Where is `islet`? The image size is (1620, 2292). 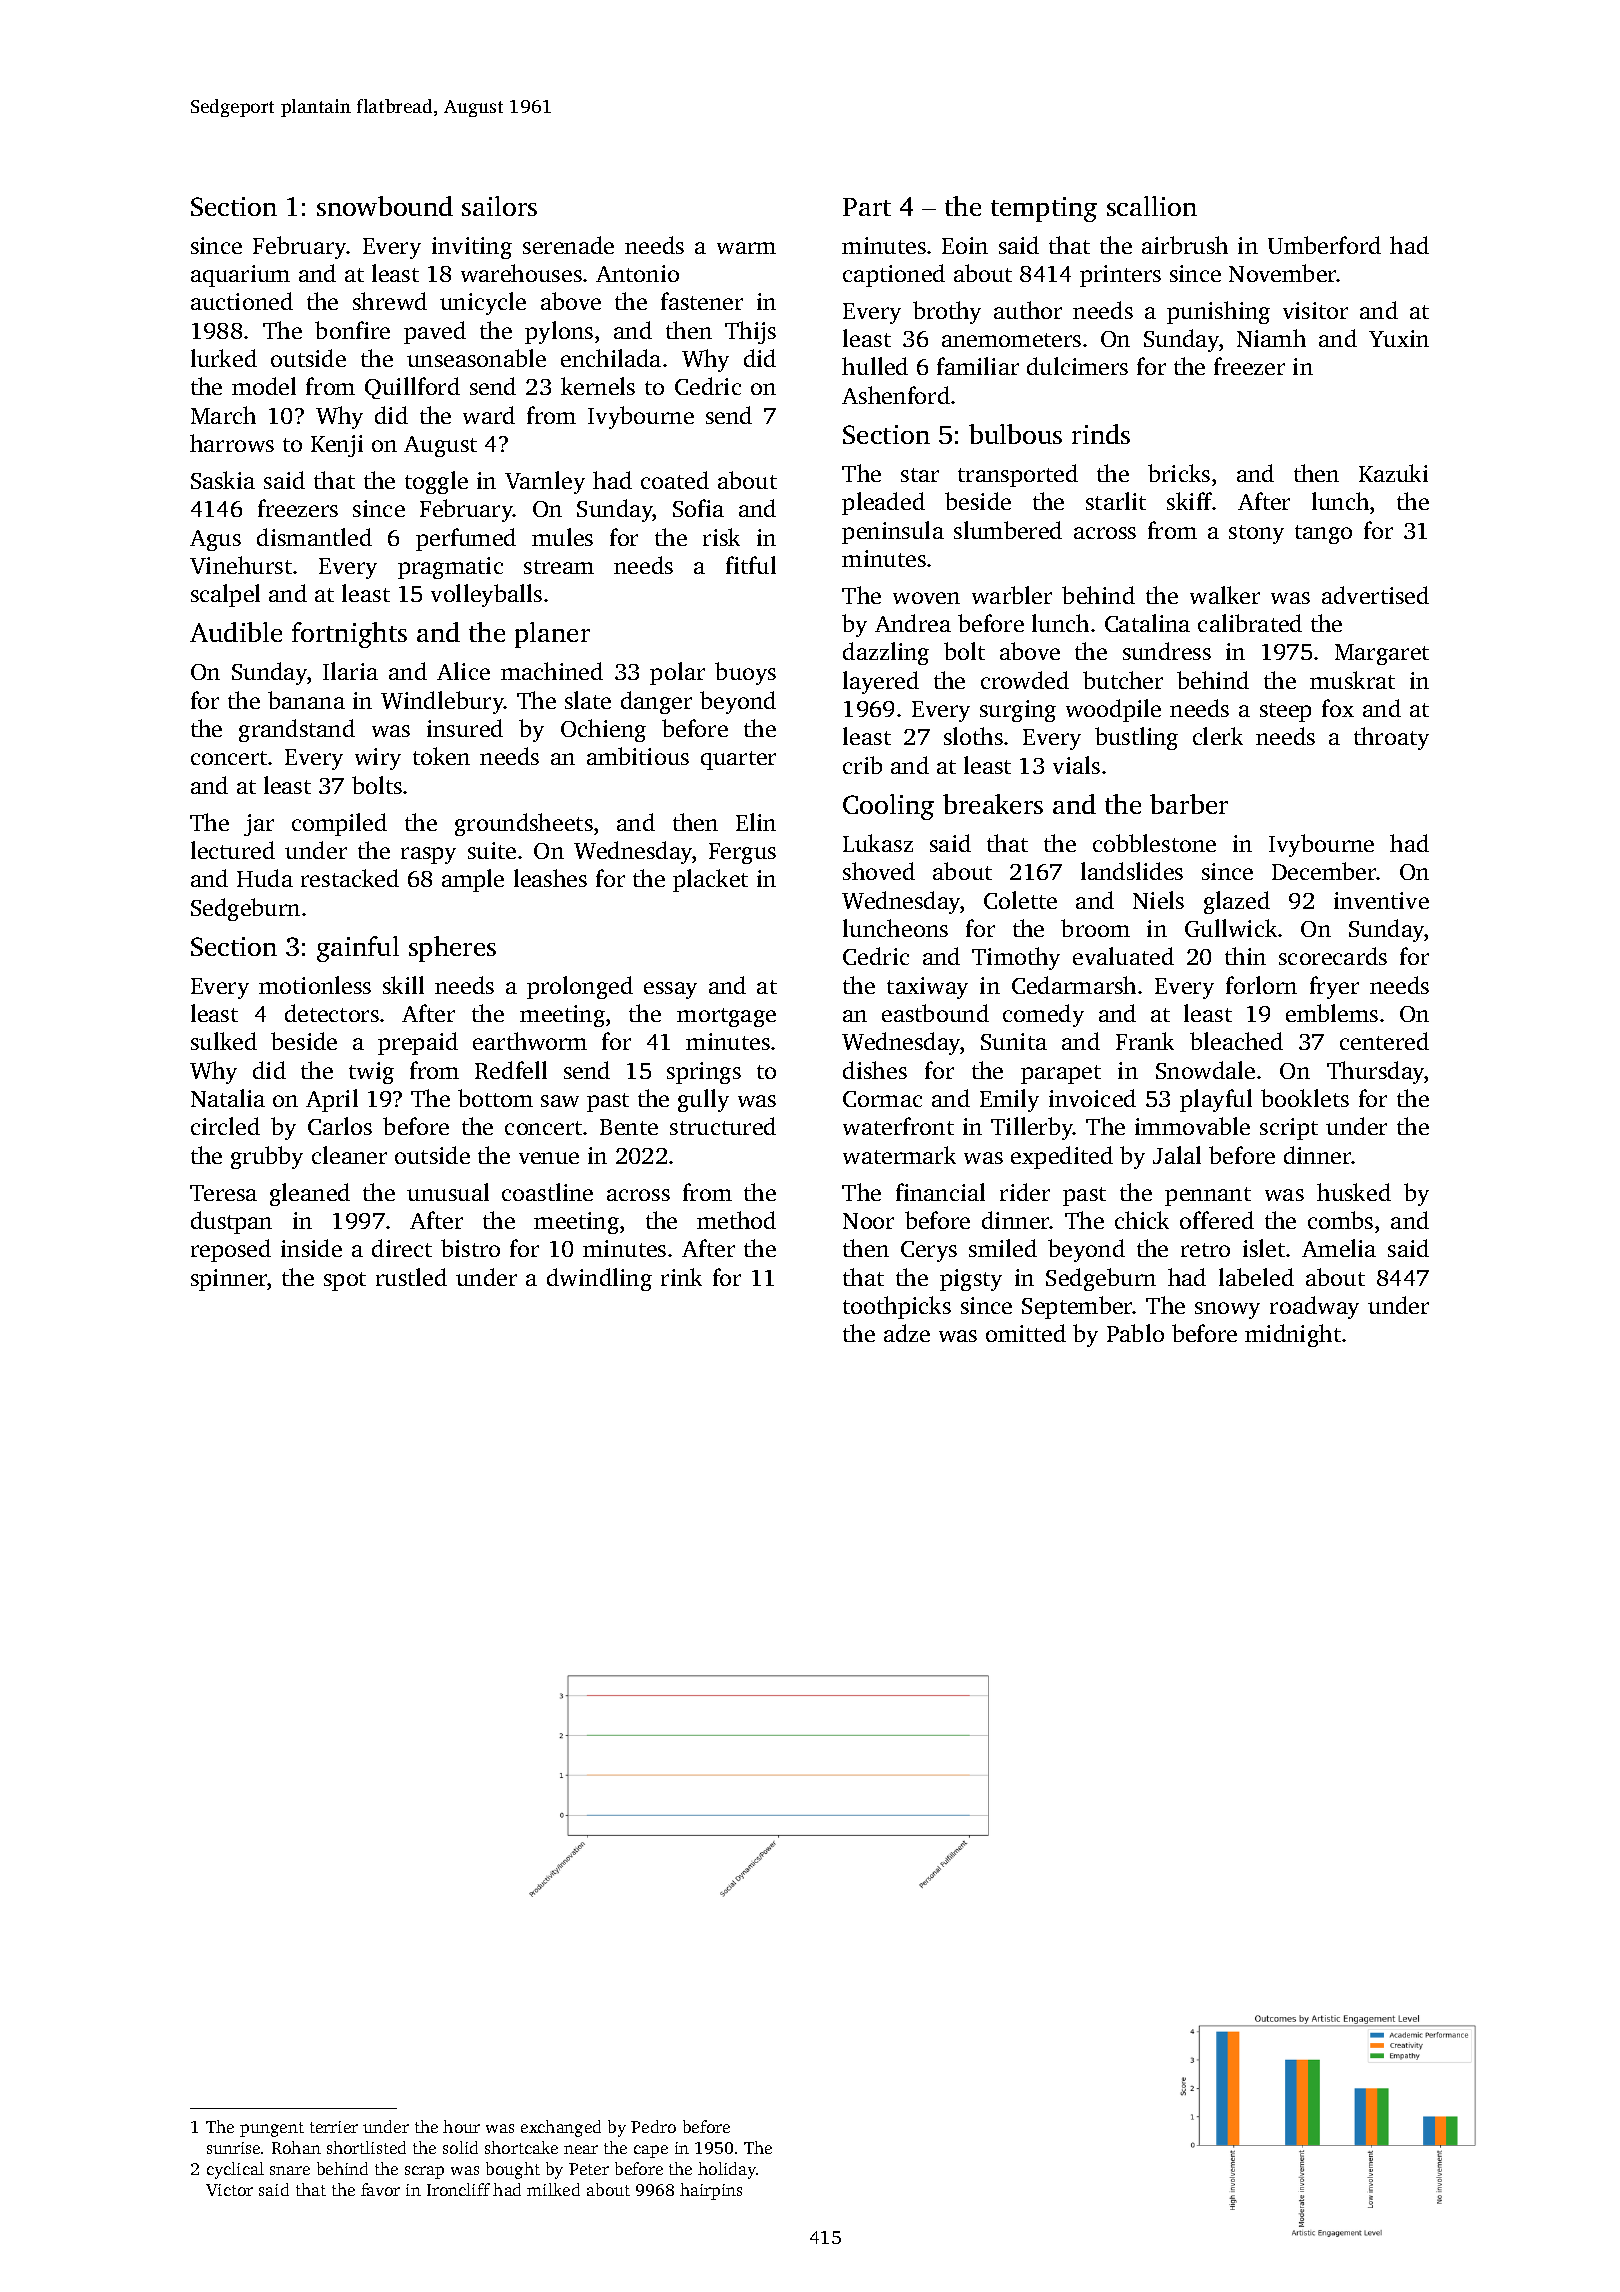 islet is located at coordinates (1264, 1248).
